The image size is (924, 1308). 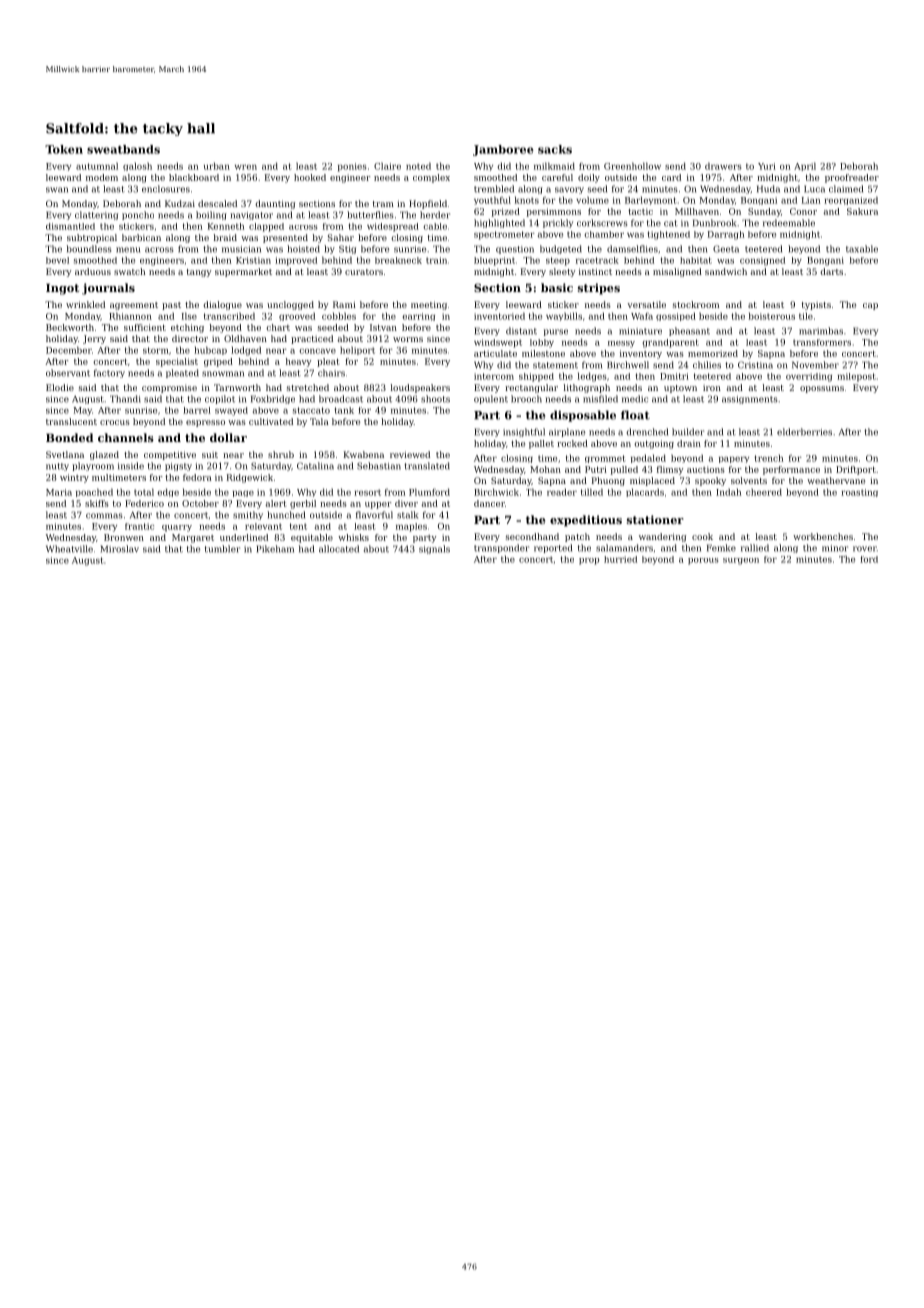 I want to click on Wheatville, so click(x=69, y=549).
